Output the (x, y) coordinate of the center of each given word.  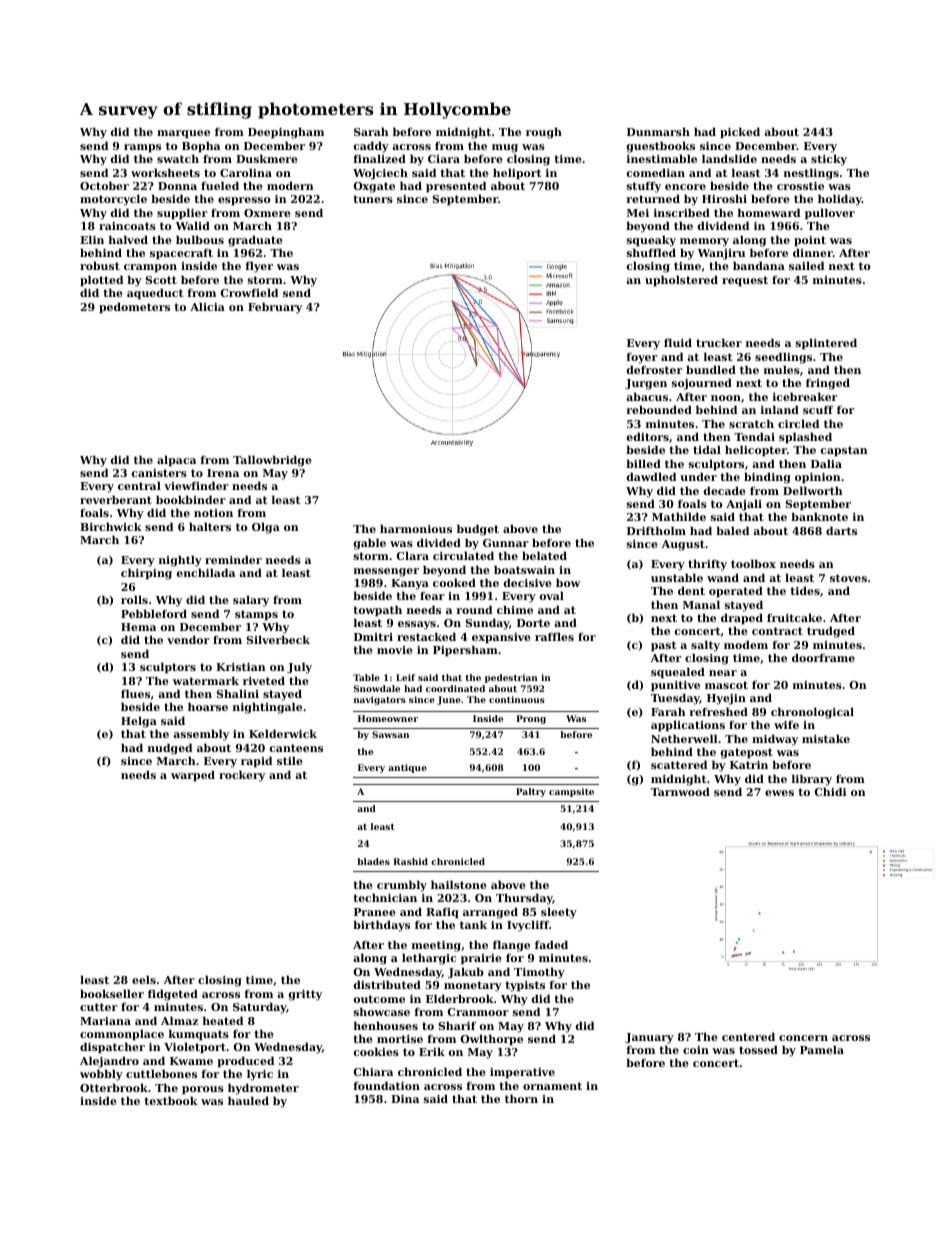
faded (551, 944)
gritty (305, 995)
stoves (848, 578)
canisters (159, 473)
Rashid (410, 861)
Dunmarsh (658, 131)
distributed (387, 984)
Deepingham (286, 133)
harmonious (416, 528)
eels (144, 979)
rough (544, 133)
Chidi (830, 791)
